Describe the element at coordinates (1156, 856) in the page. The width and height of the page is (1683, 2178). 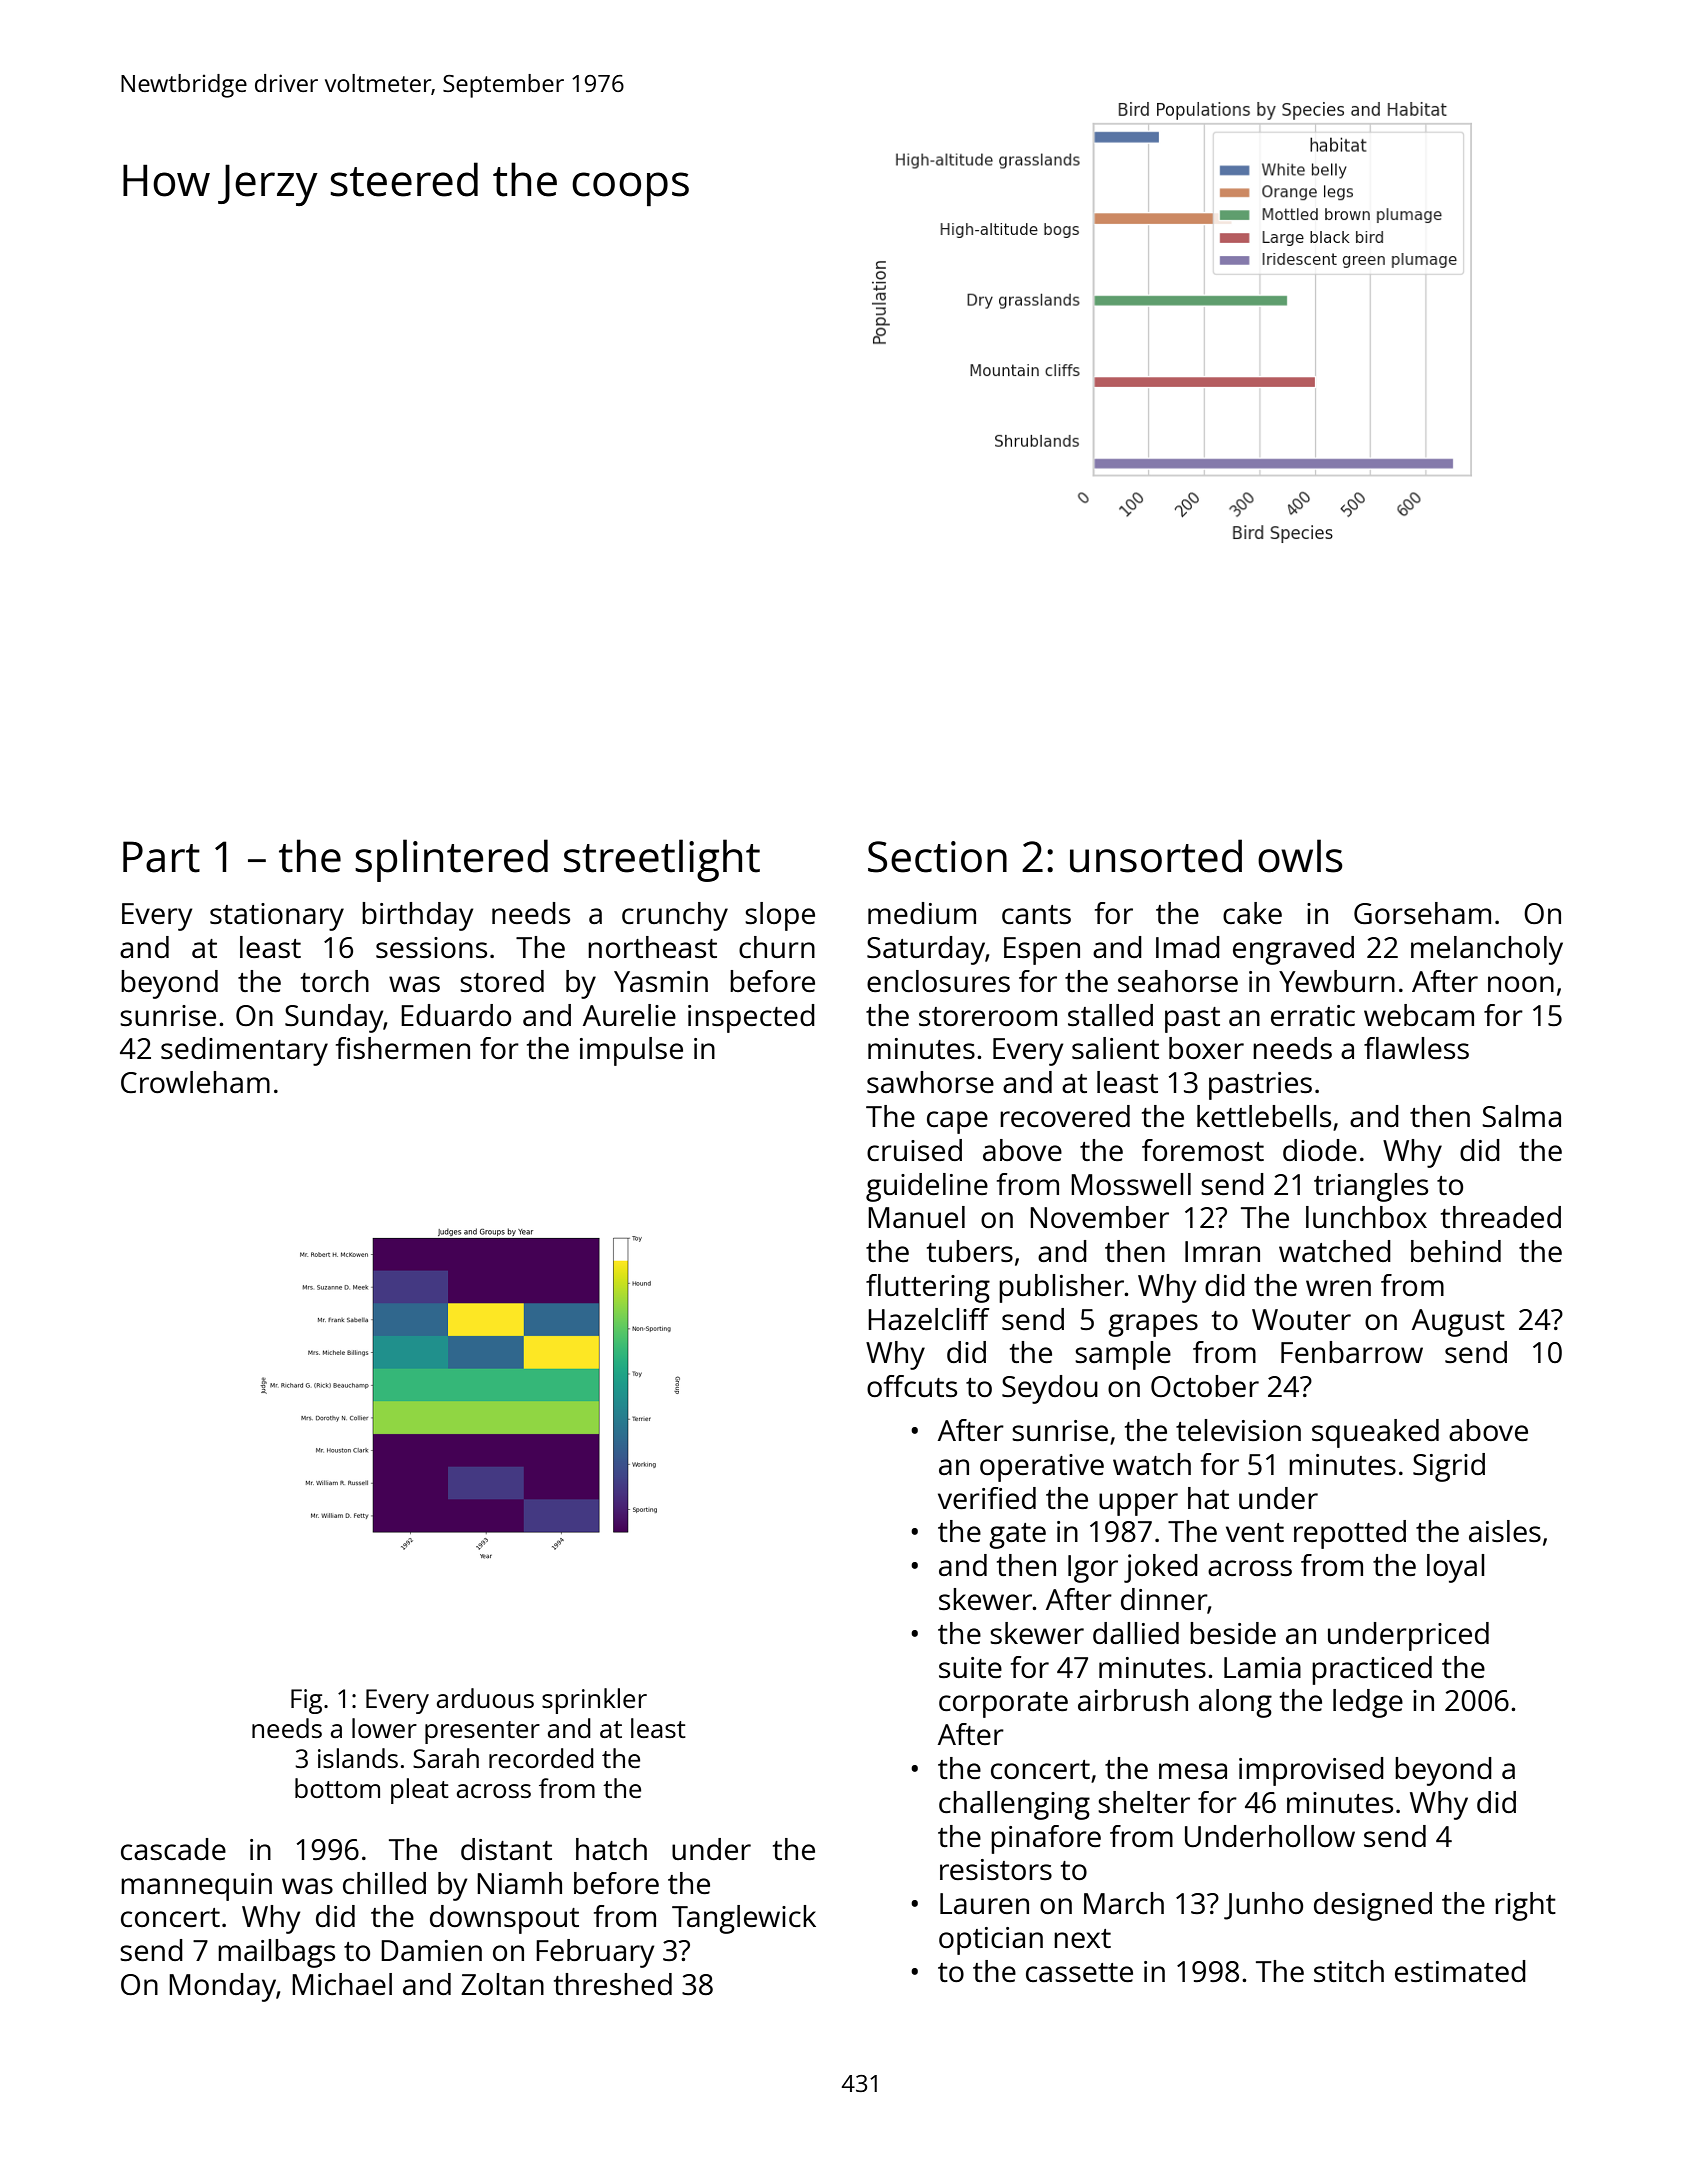
I see `unsorted` at that location.
